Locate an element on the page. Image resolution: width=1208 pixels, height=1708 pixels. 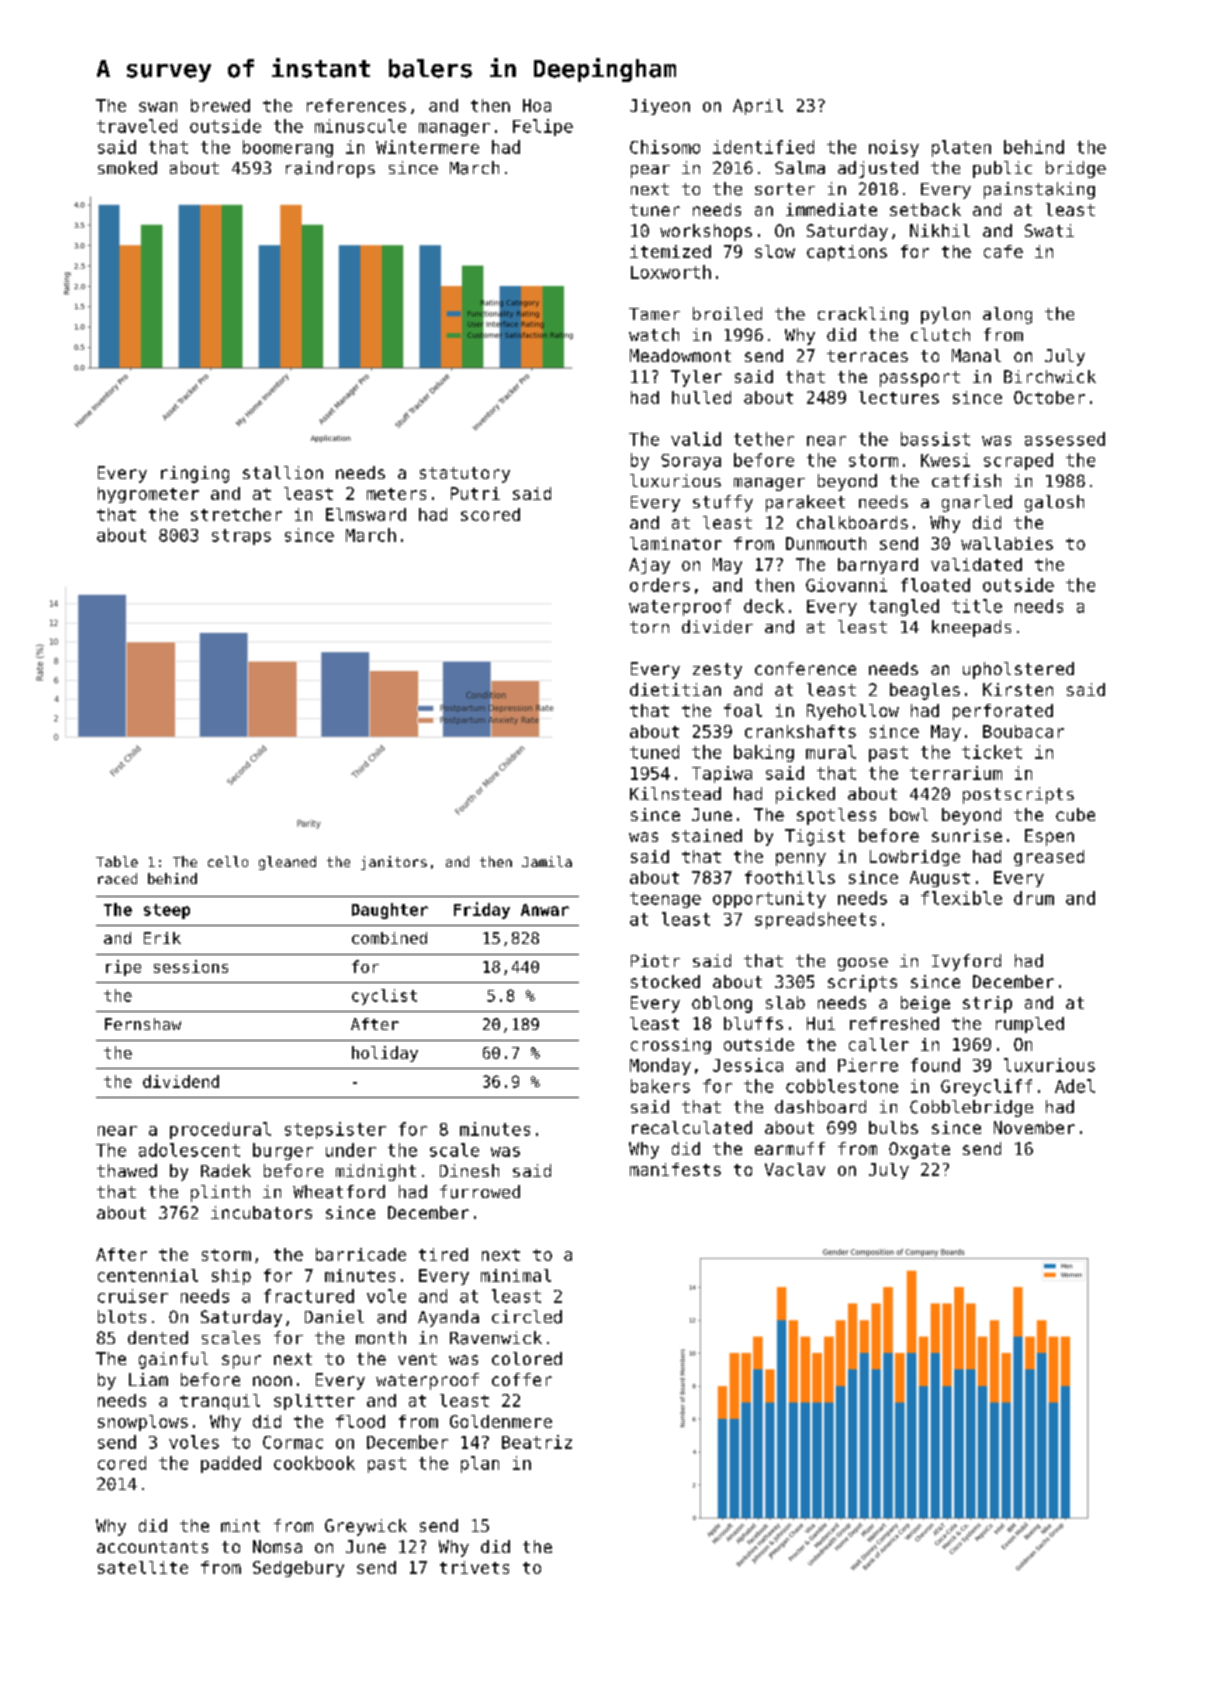
Ajay is located at coordinates (649, 566).
